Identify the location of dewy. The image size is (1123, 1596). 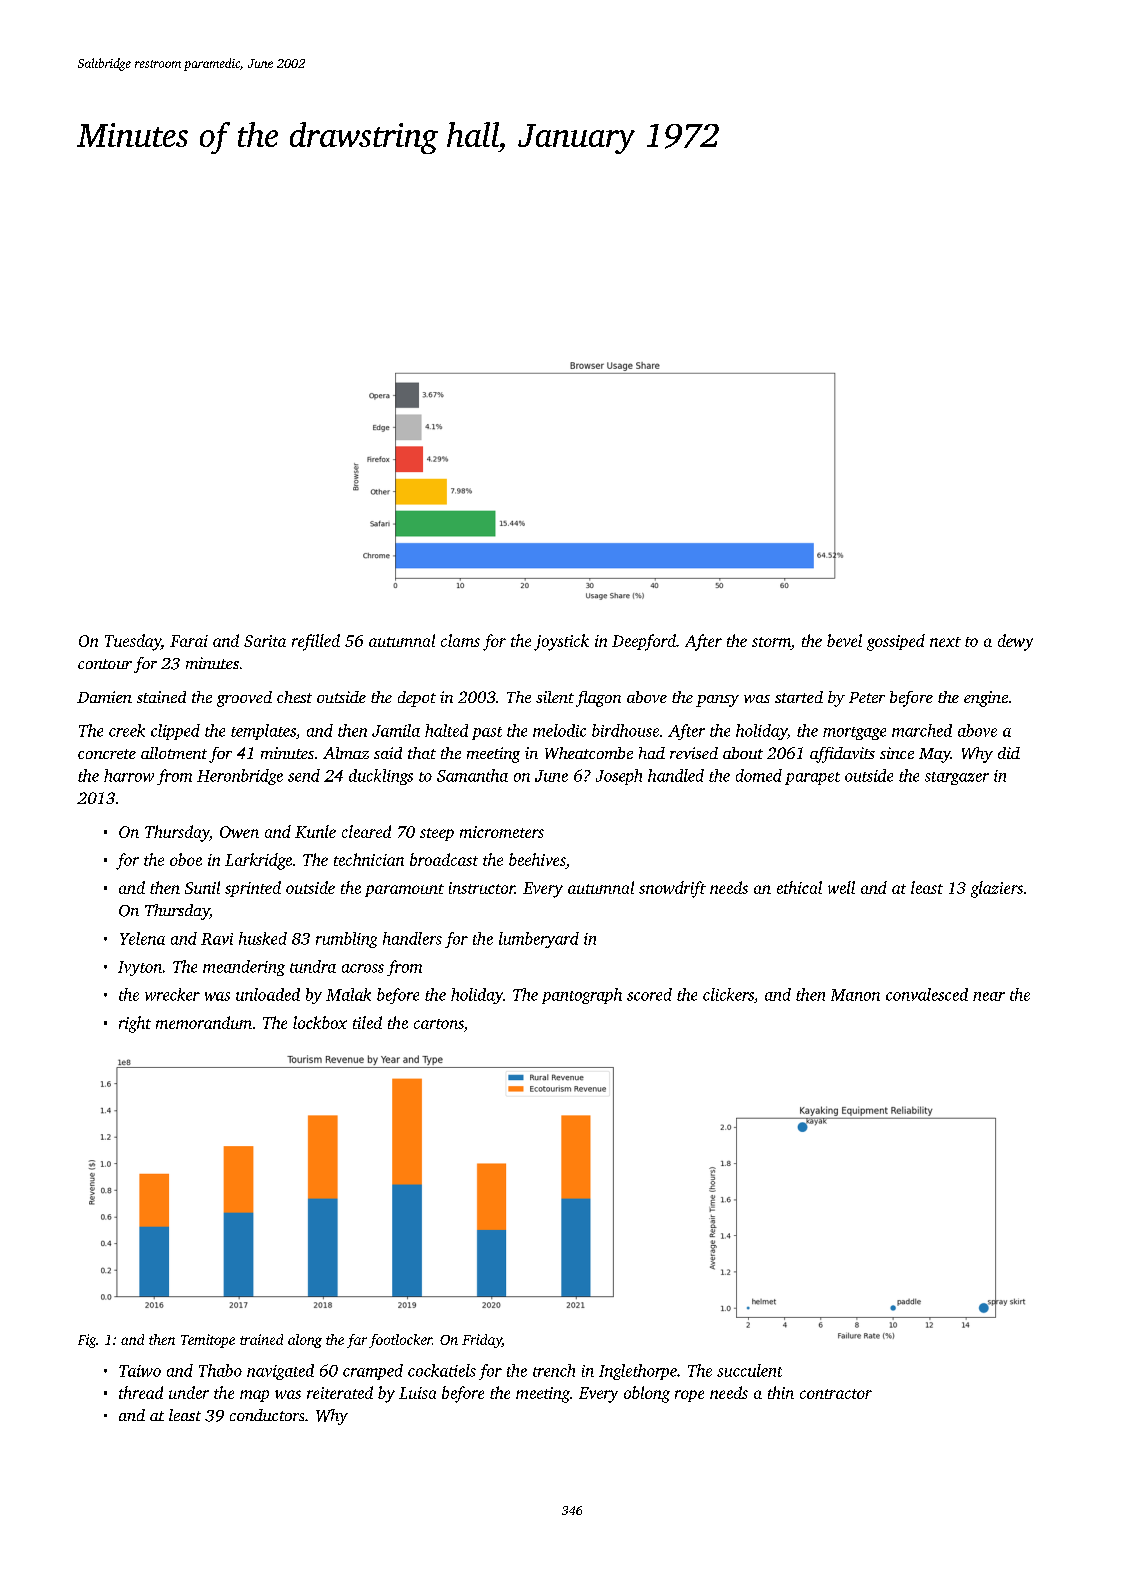
(1015, 642).
